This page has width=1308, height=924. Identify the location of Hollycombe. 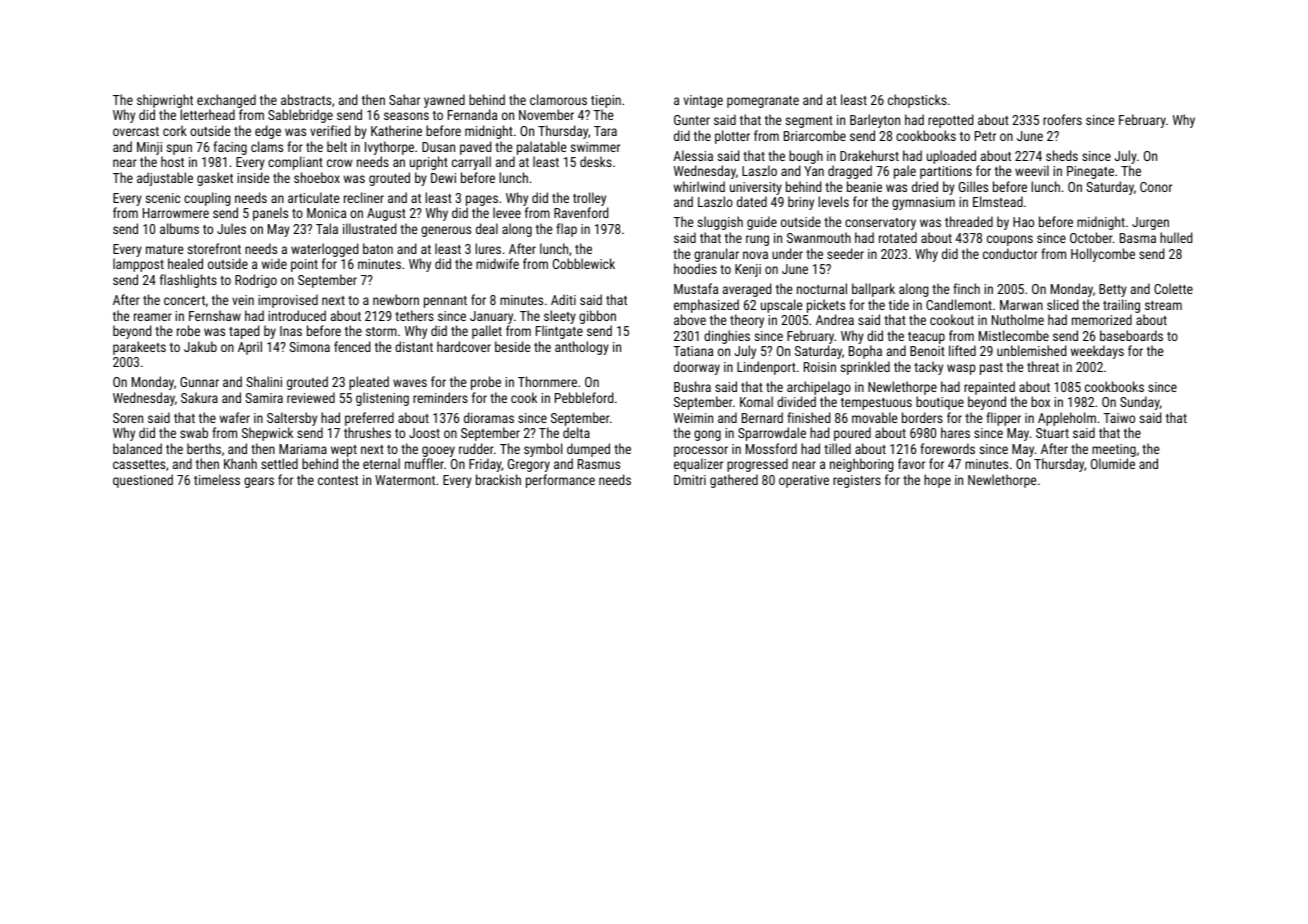
(1103, 255).
